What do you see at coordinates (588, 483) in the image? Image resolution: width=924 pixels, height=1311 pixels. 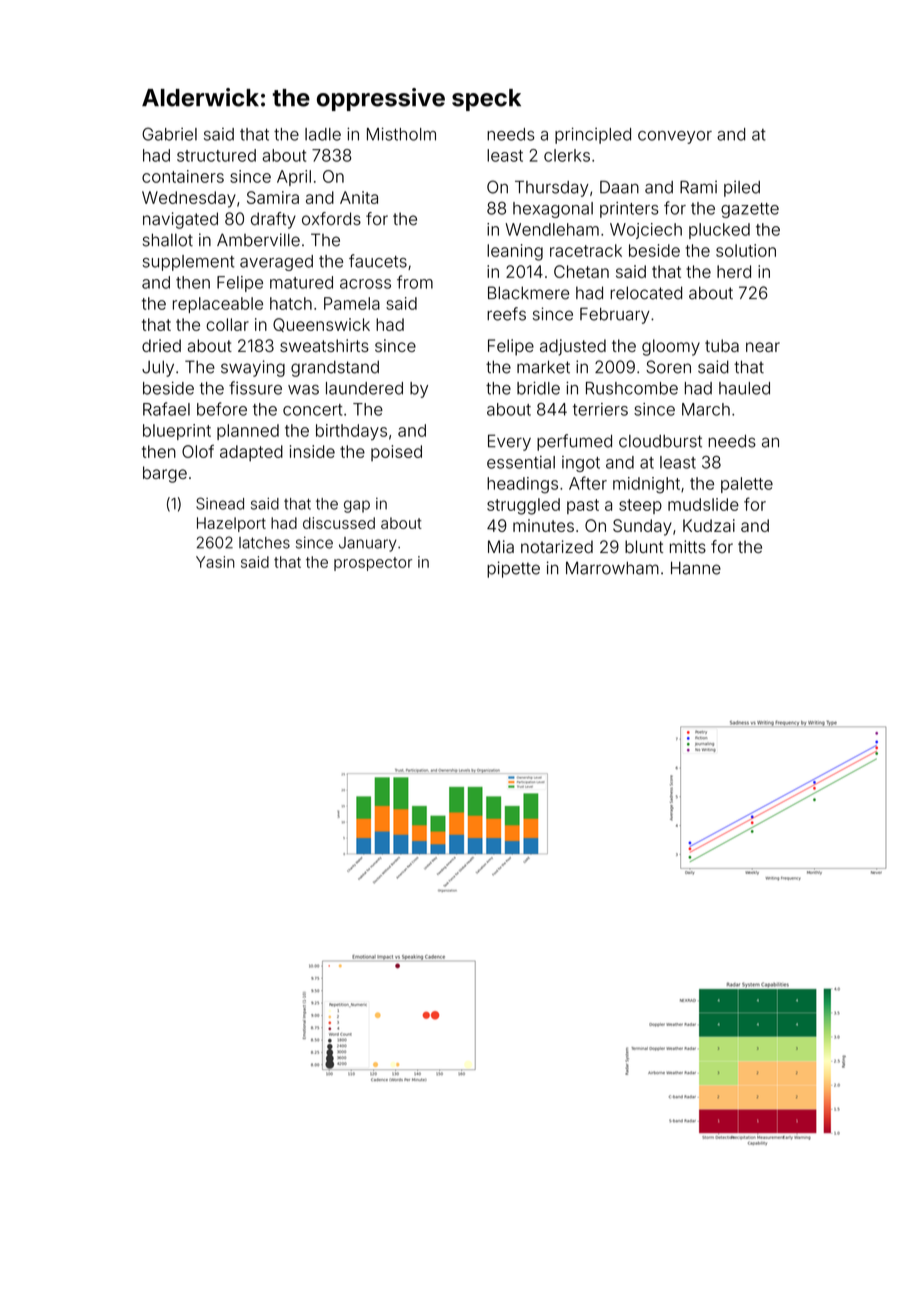 I see `After` at bounding box center [588, 483].
